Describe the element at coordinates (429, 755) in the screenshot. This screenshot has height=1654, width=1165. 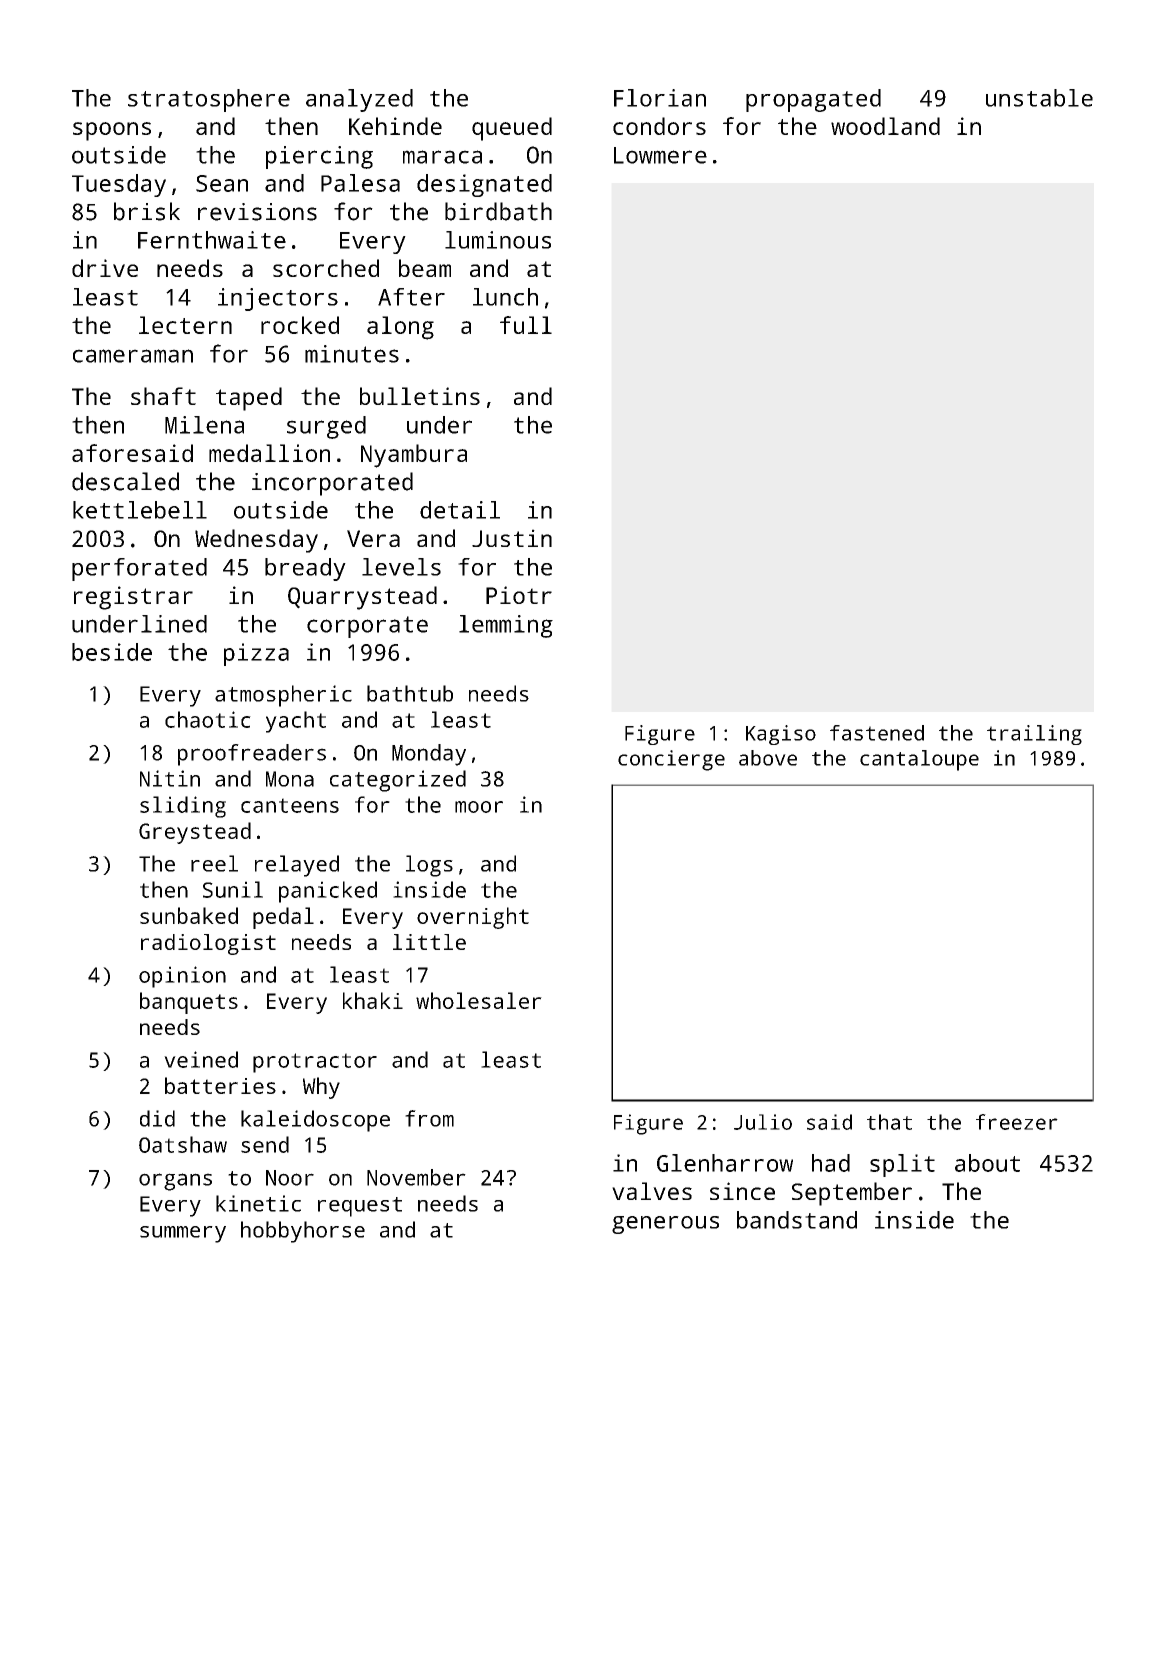
I see `Monday` at that location.
